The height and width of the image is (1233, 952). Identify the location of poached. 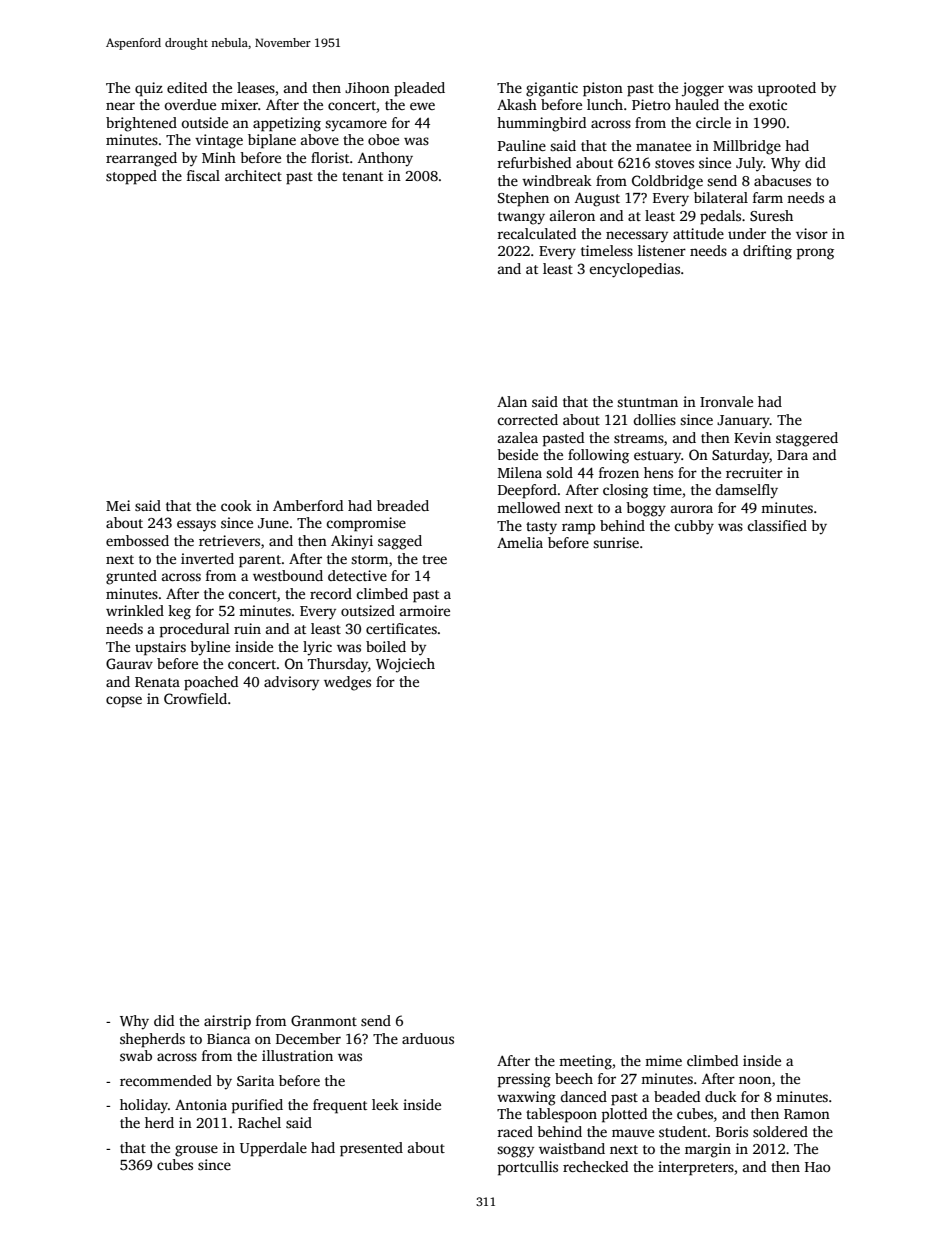
(211, 683).
